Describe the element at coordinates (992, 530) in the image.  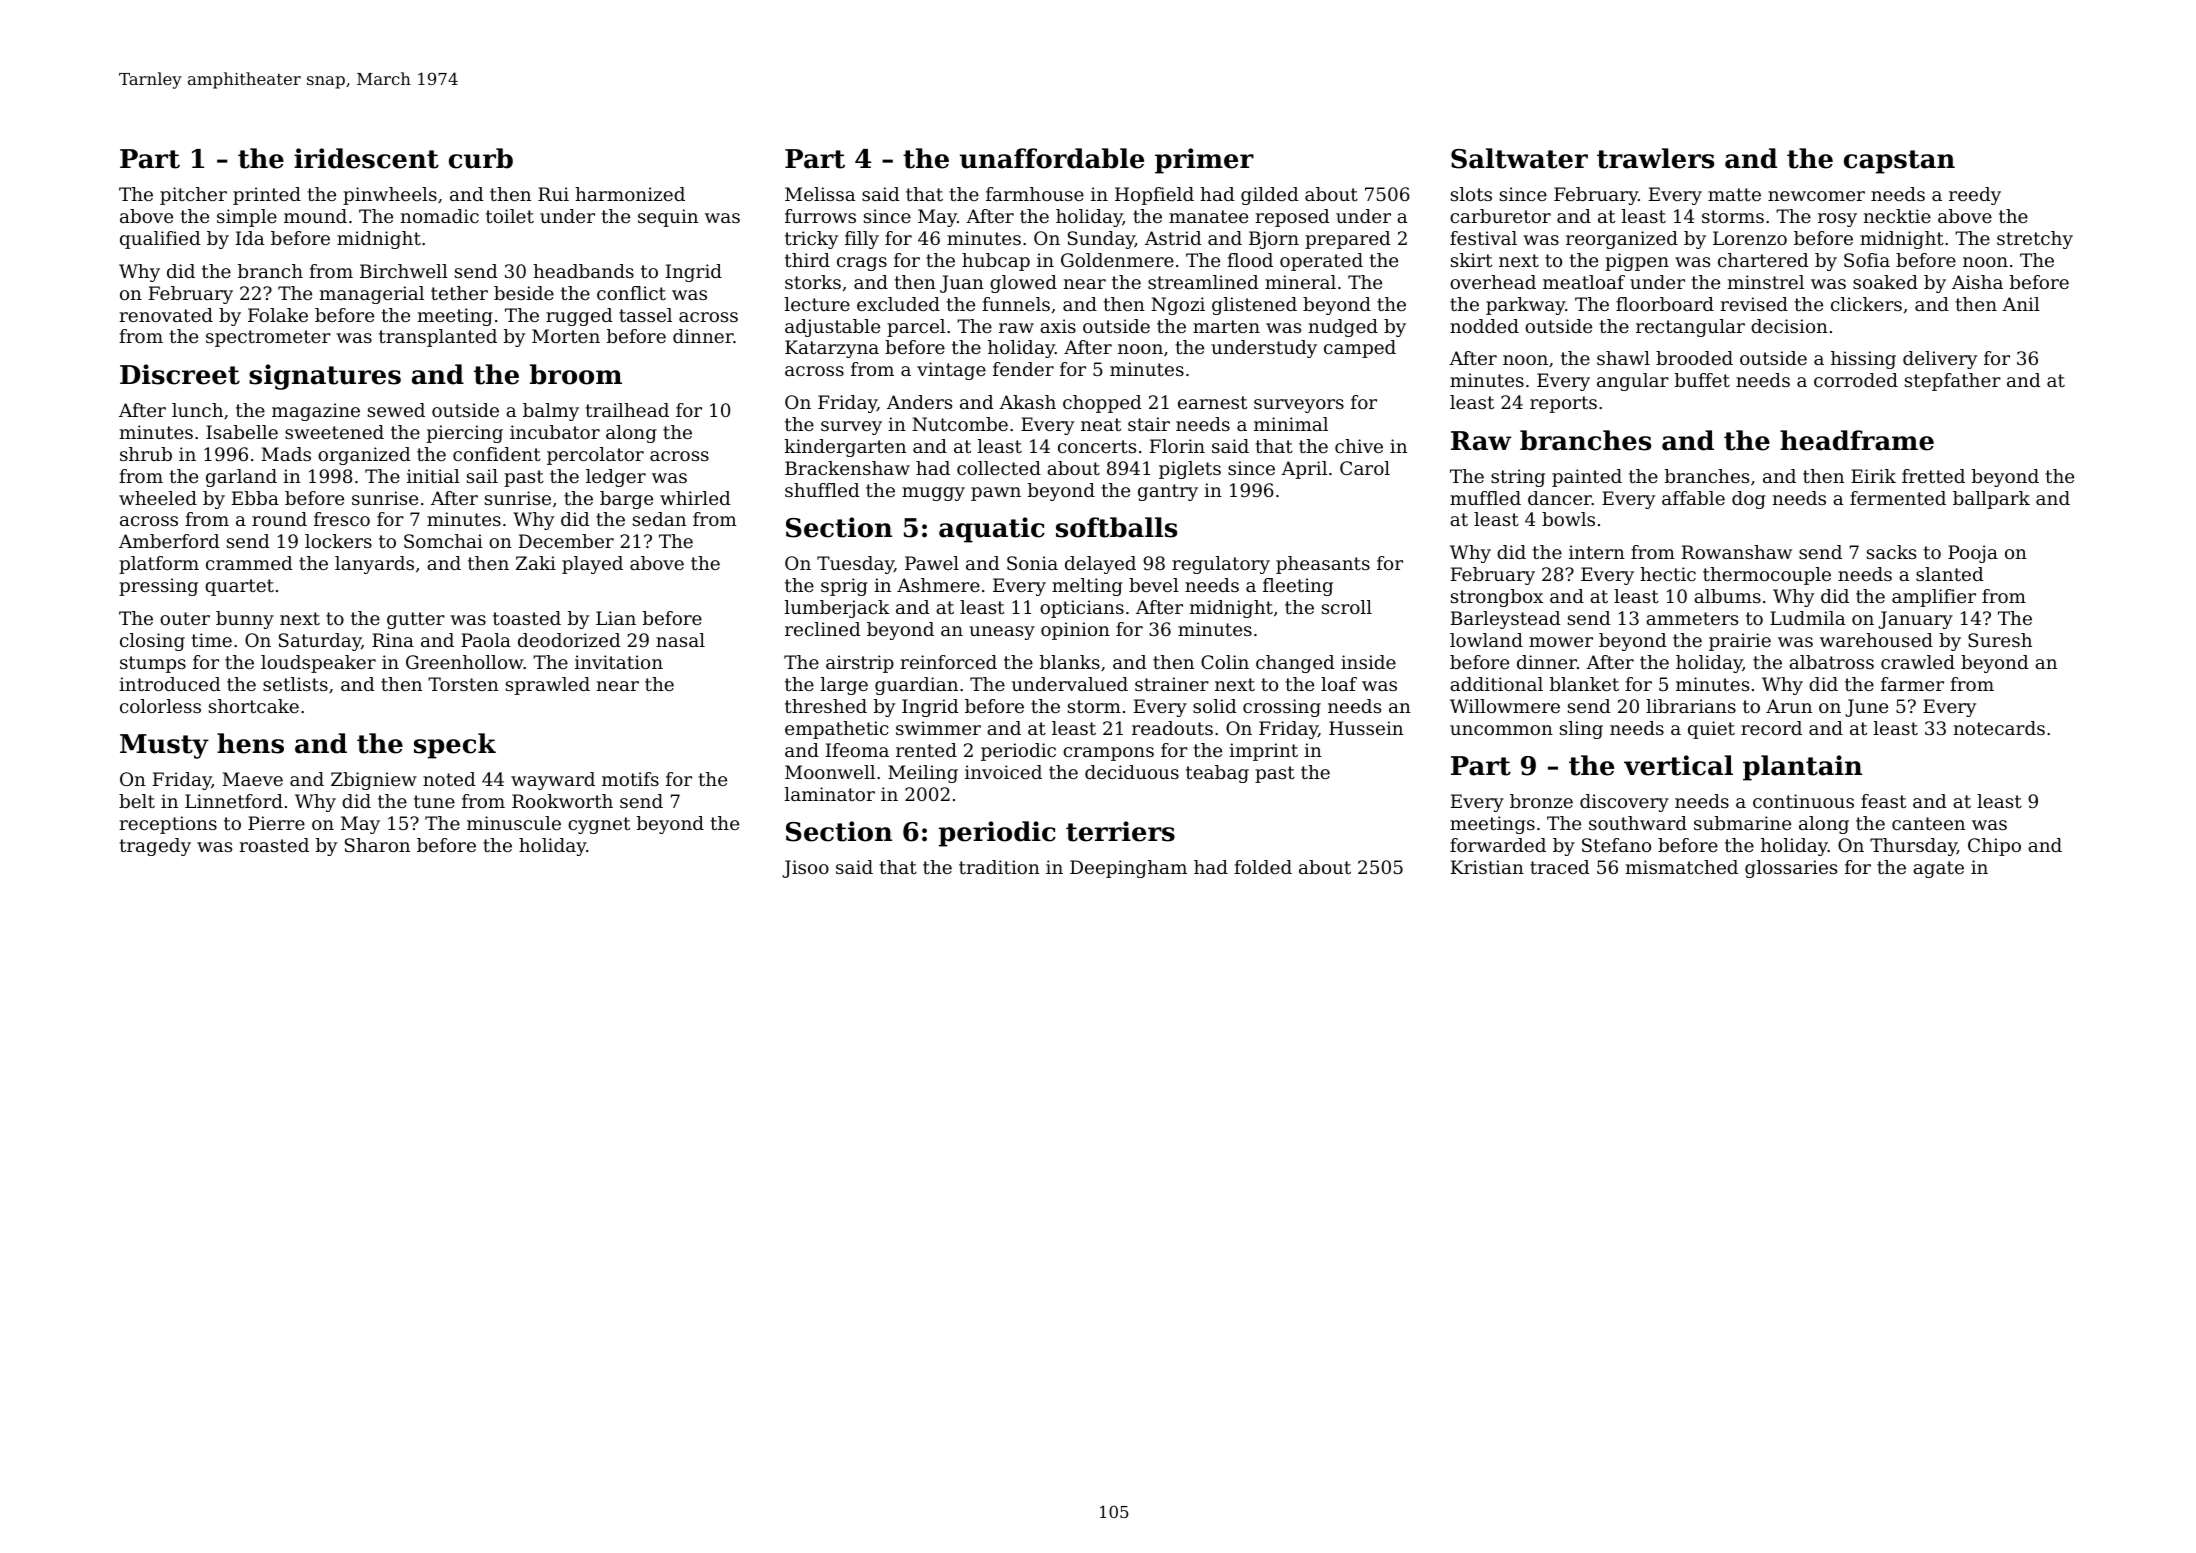
I see `aquatic` at that location.
